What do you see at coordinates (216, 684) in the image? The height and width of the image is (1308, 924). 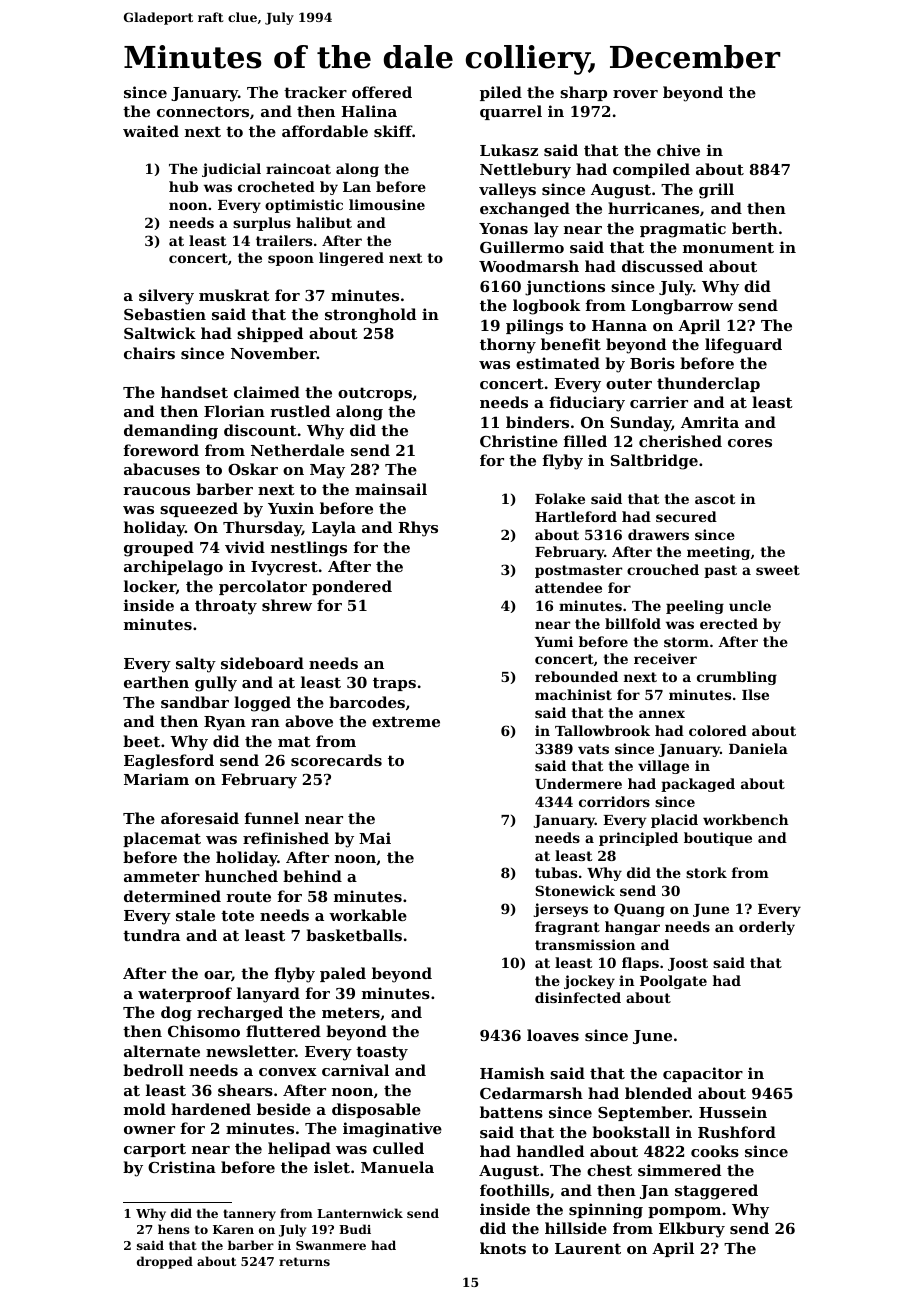 I see `gully` at bounding box center [216, 684].
